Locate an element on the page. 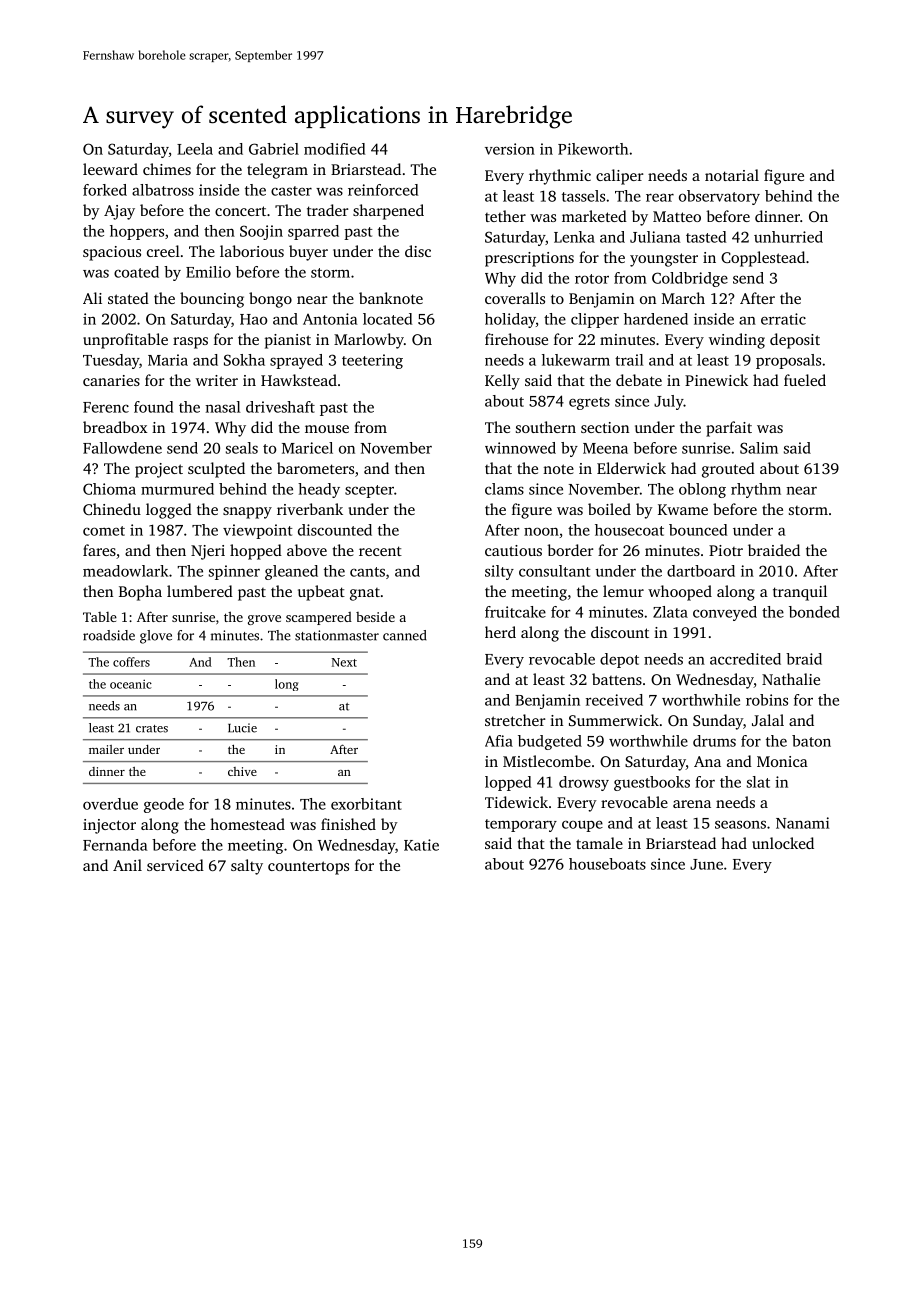  lumbered is located at coordinates (200, 591).
